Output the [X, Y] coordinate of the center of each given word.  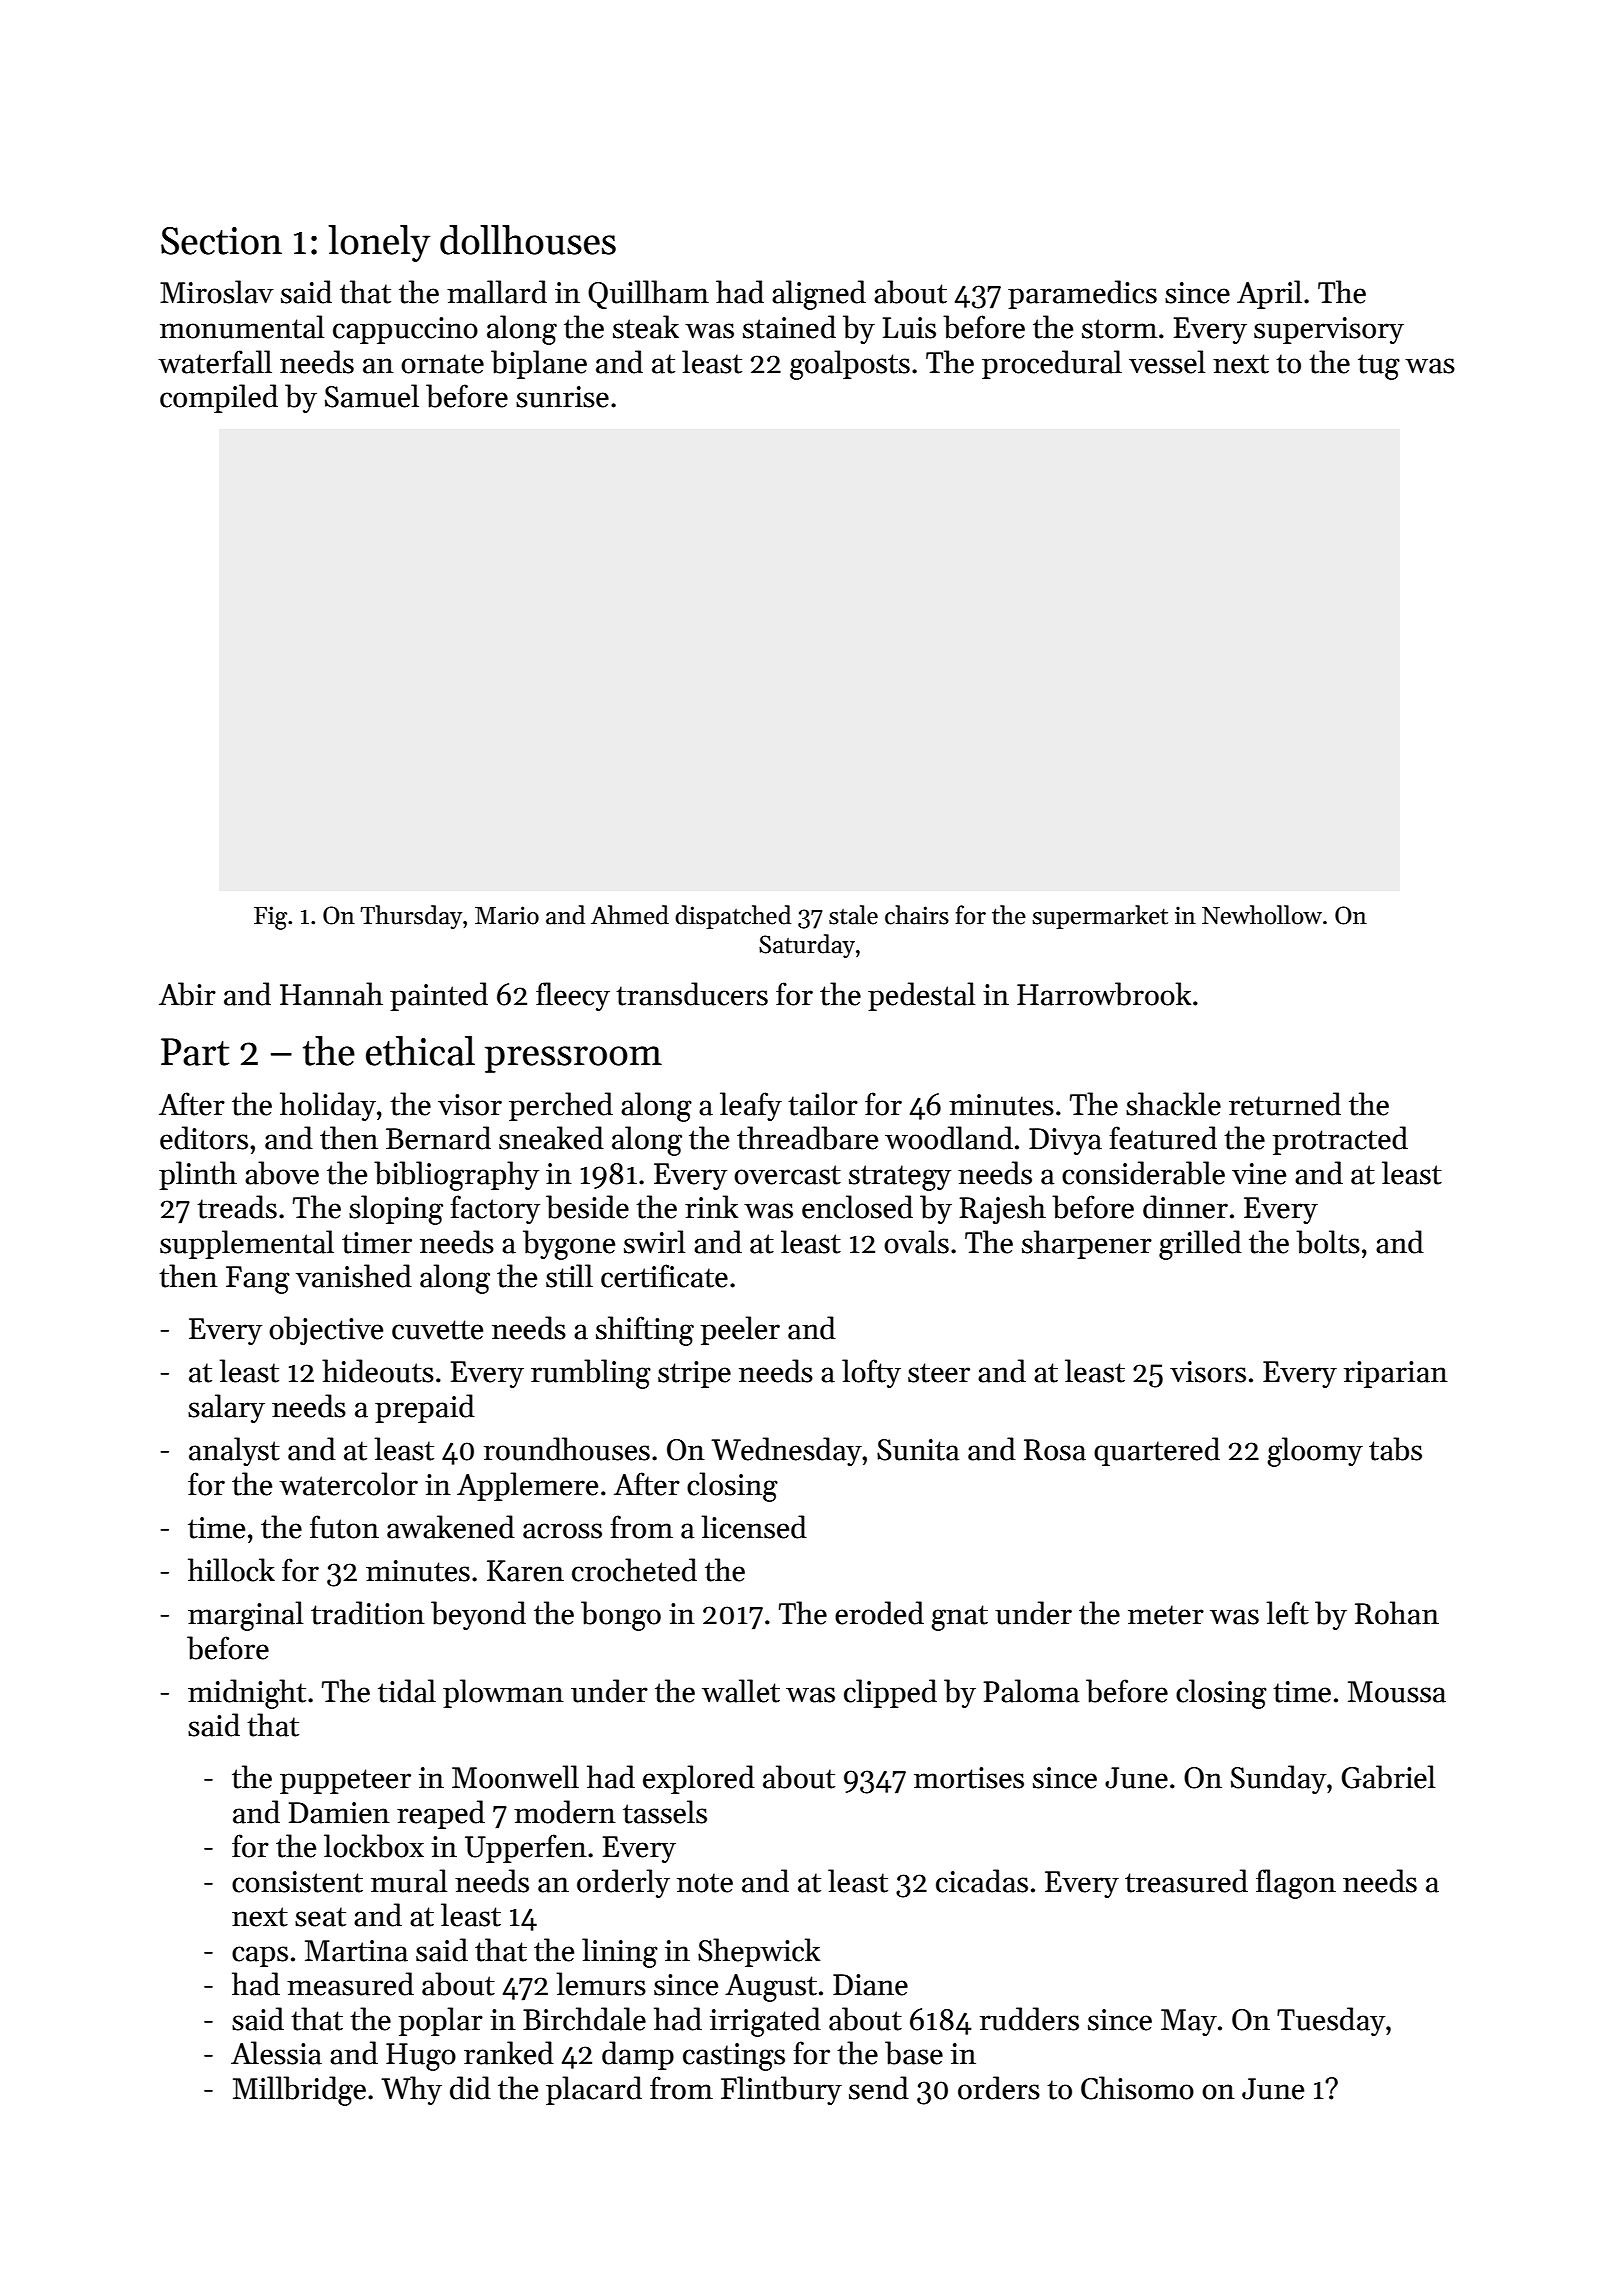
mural [409, 1881]
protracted [1340, 1140]
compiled [219, 398]
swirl [654, 1242]
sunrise [562, 397]
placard [594, 2090]
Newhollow [1262, 915]
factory [495, 1209]
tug [1379, 367]
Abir [187, 994]
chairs [917, 915]
